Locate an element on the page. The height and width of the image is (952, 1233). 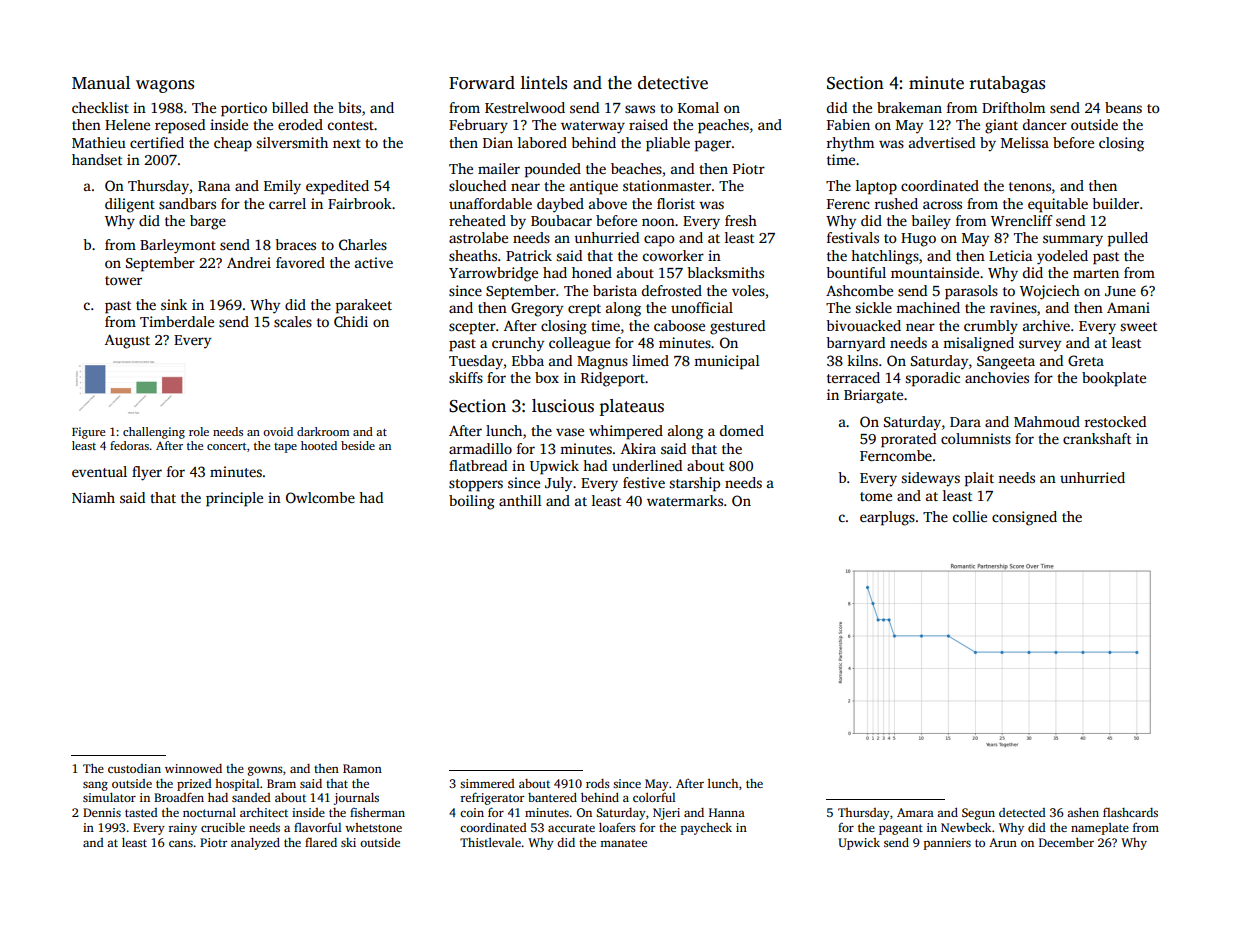
columnists is located at coordinates (976, 438).
